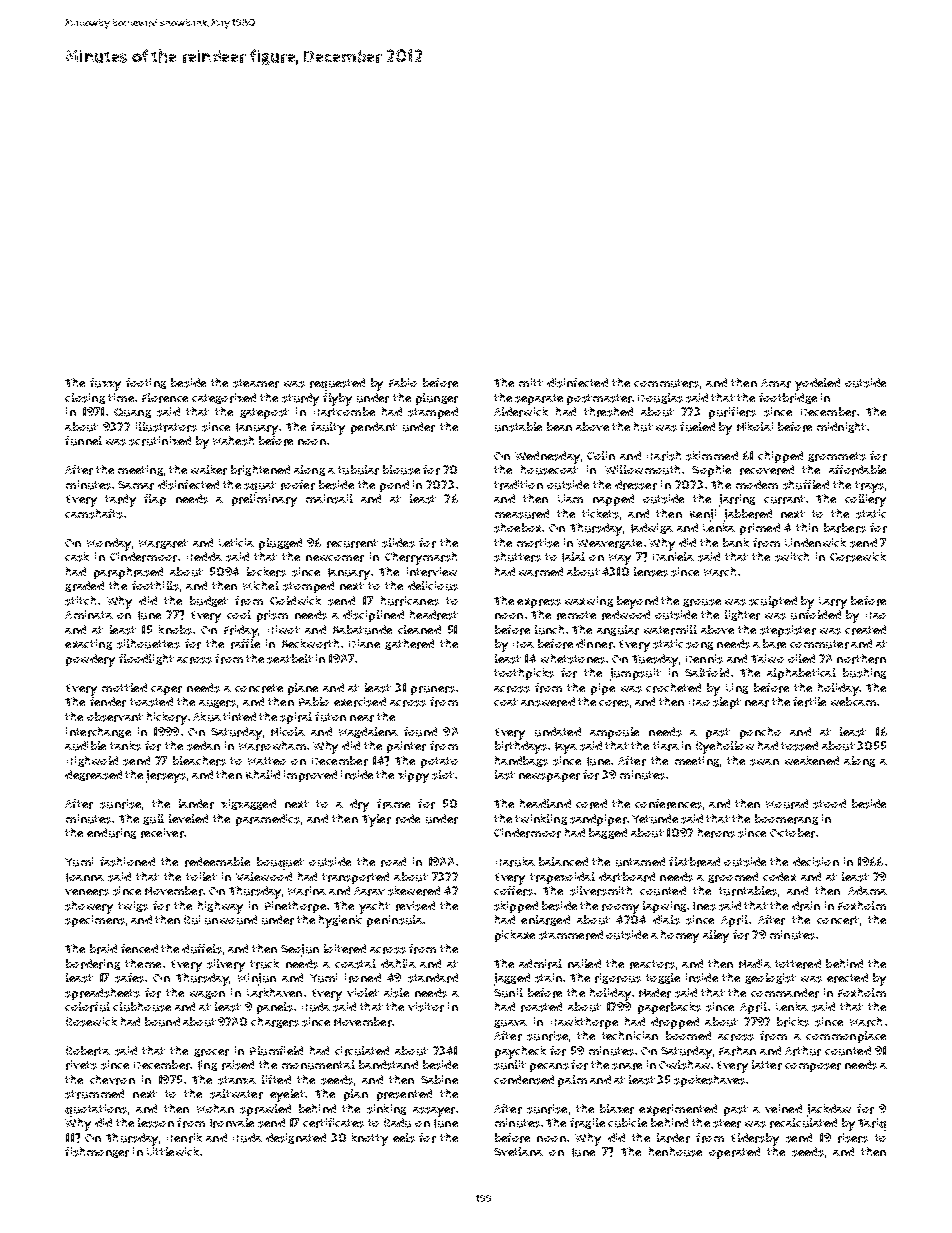 This document has width=952, height=1233. Describe the element at coordinates (84, 586) in the document. I see `graded` at that location.
